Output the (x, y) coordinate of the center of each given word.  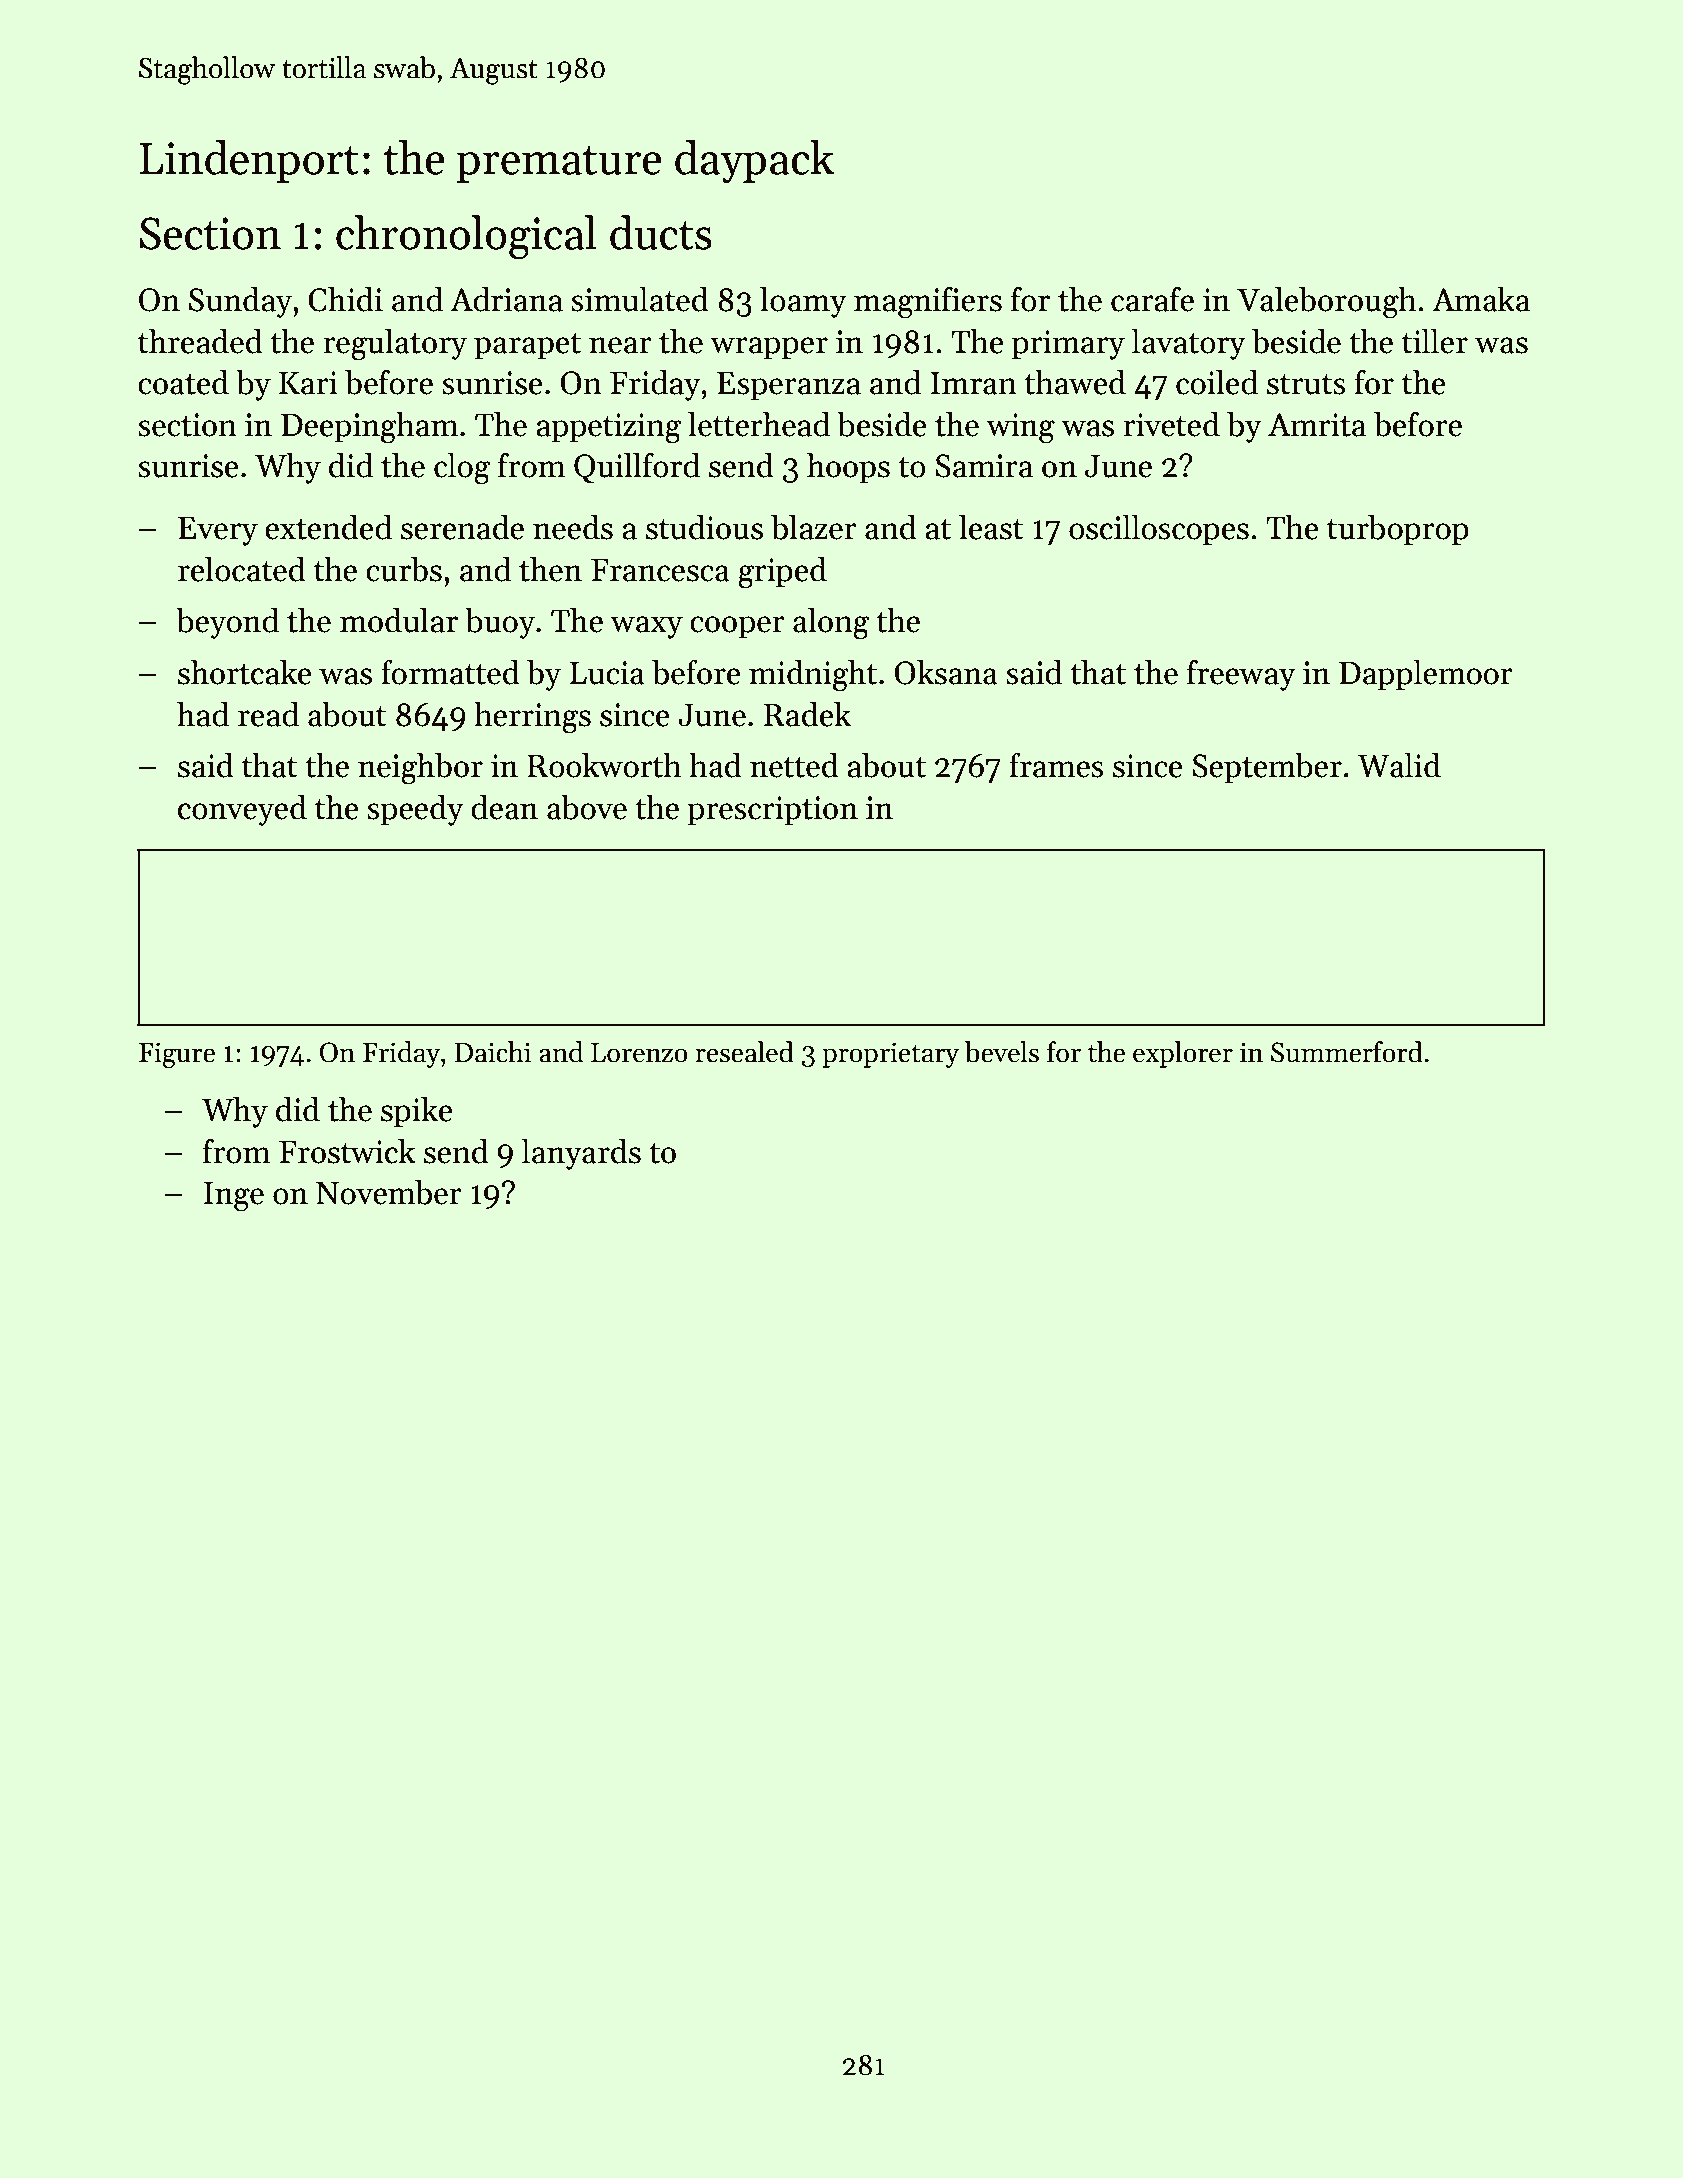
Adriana (506, 299)
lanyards (581, 1154)
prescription (772, 811)
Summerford (1347, 1052)
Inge (234, 1196)
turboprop (1398, 530)
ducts (661, 232)
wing (1020, 428)
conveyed (242, 810)
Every (218, 531)
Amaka (1481, 299)
